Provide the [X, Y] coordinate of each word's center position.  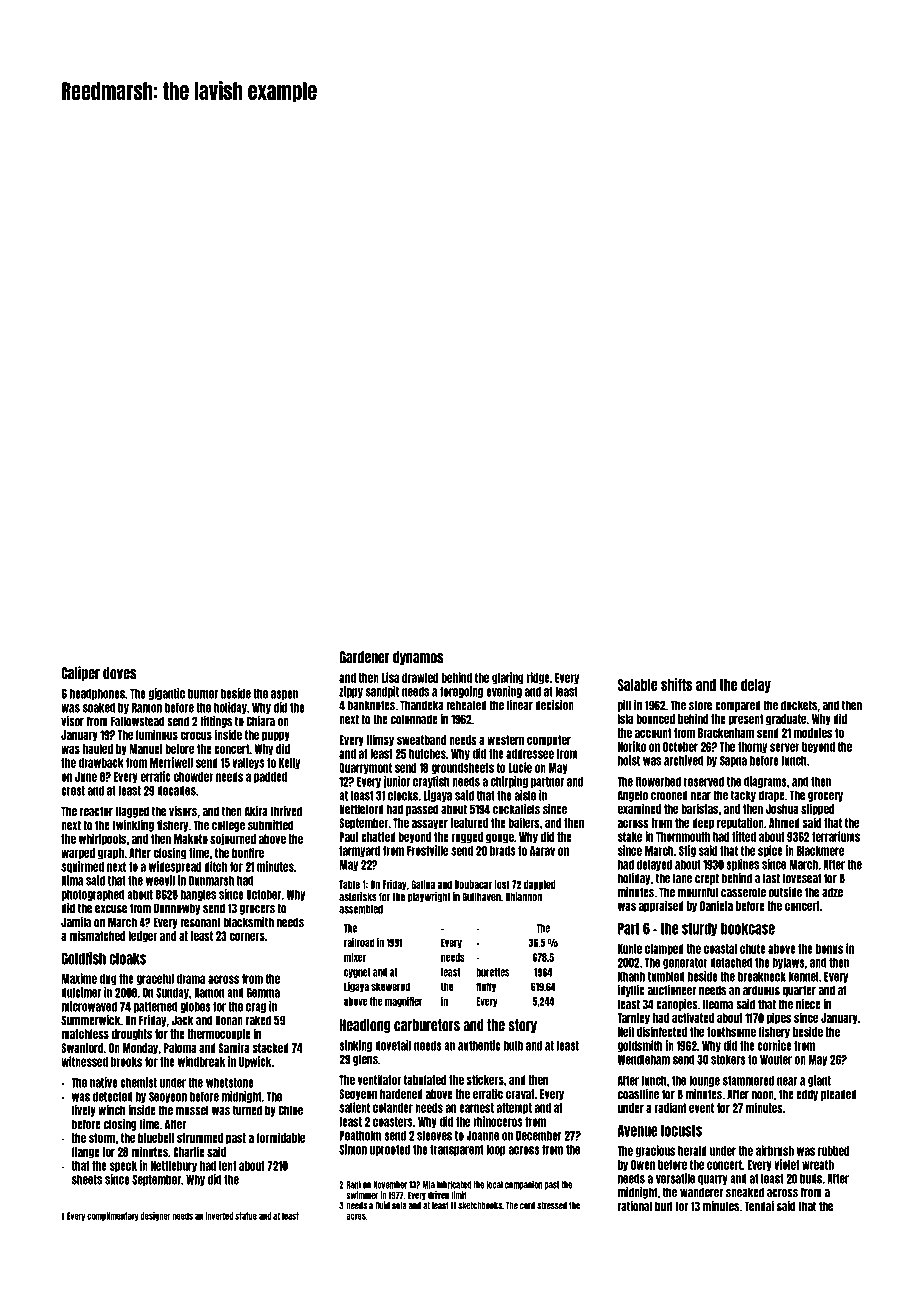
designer [155, 1216]
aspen [284, 695]
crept [707, 879]
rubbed [833, 1151]
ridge [538, 678]
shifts [677, 684]
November [390, 1185]
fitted [744, 836]
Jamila [76, 922]
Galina [423, 884]
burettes [493, 972]
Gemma [263, 993]
